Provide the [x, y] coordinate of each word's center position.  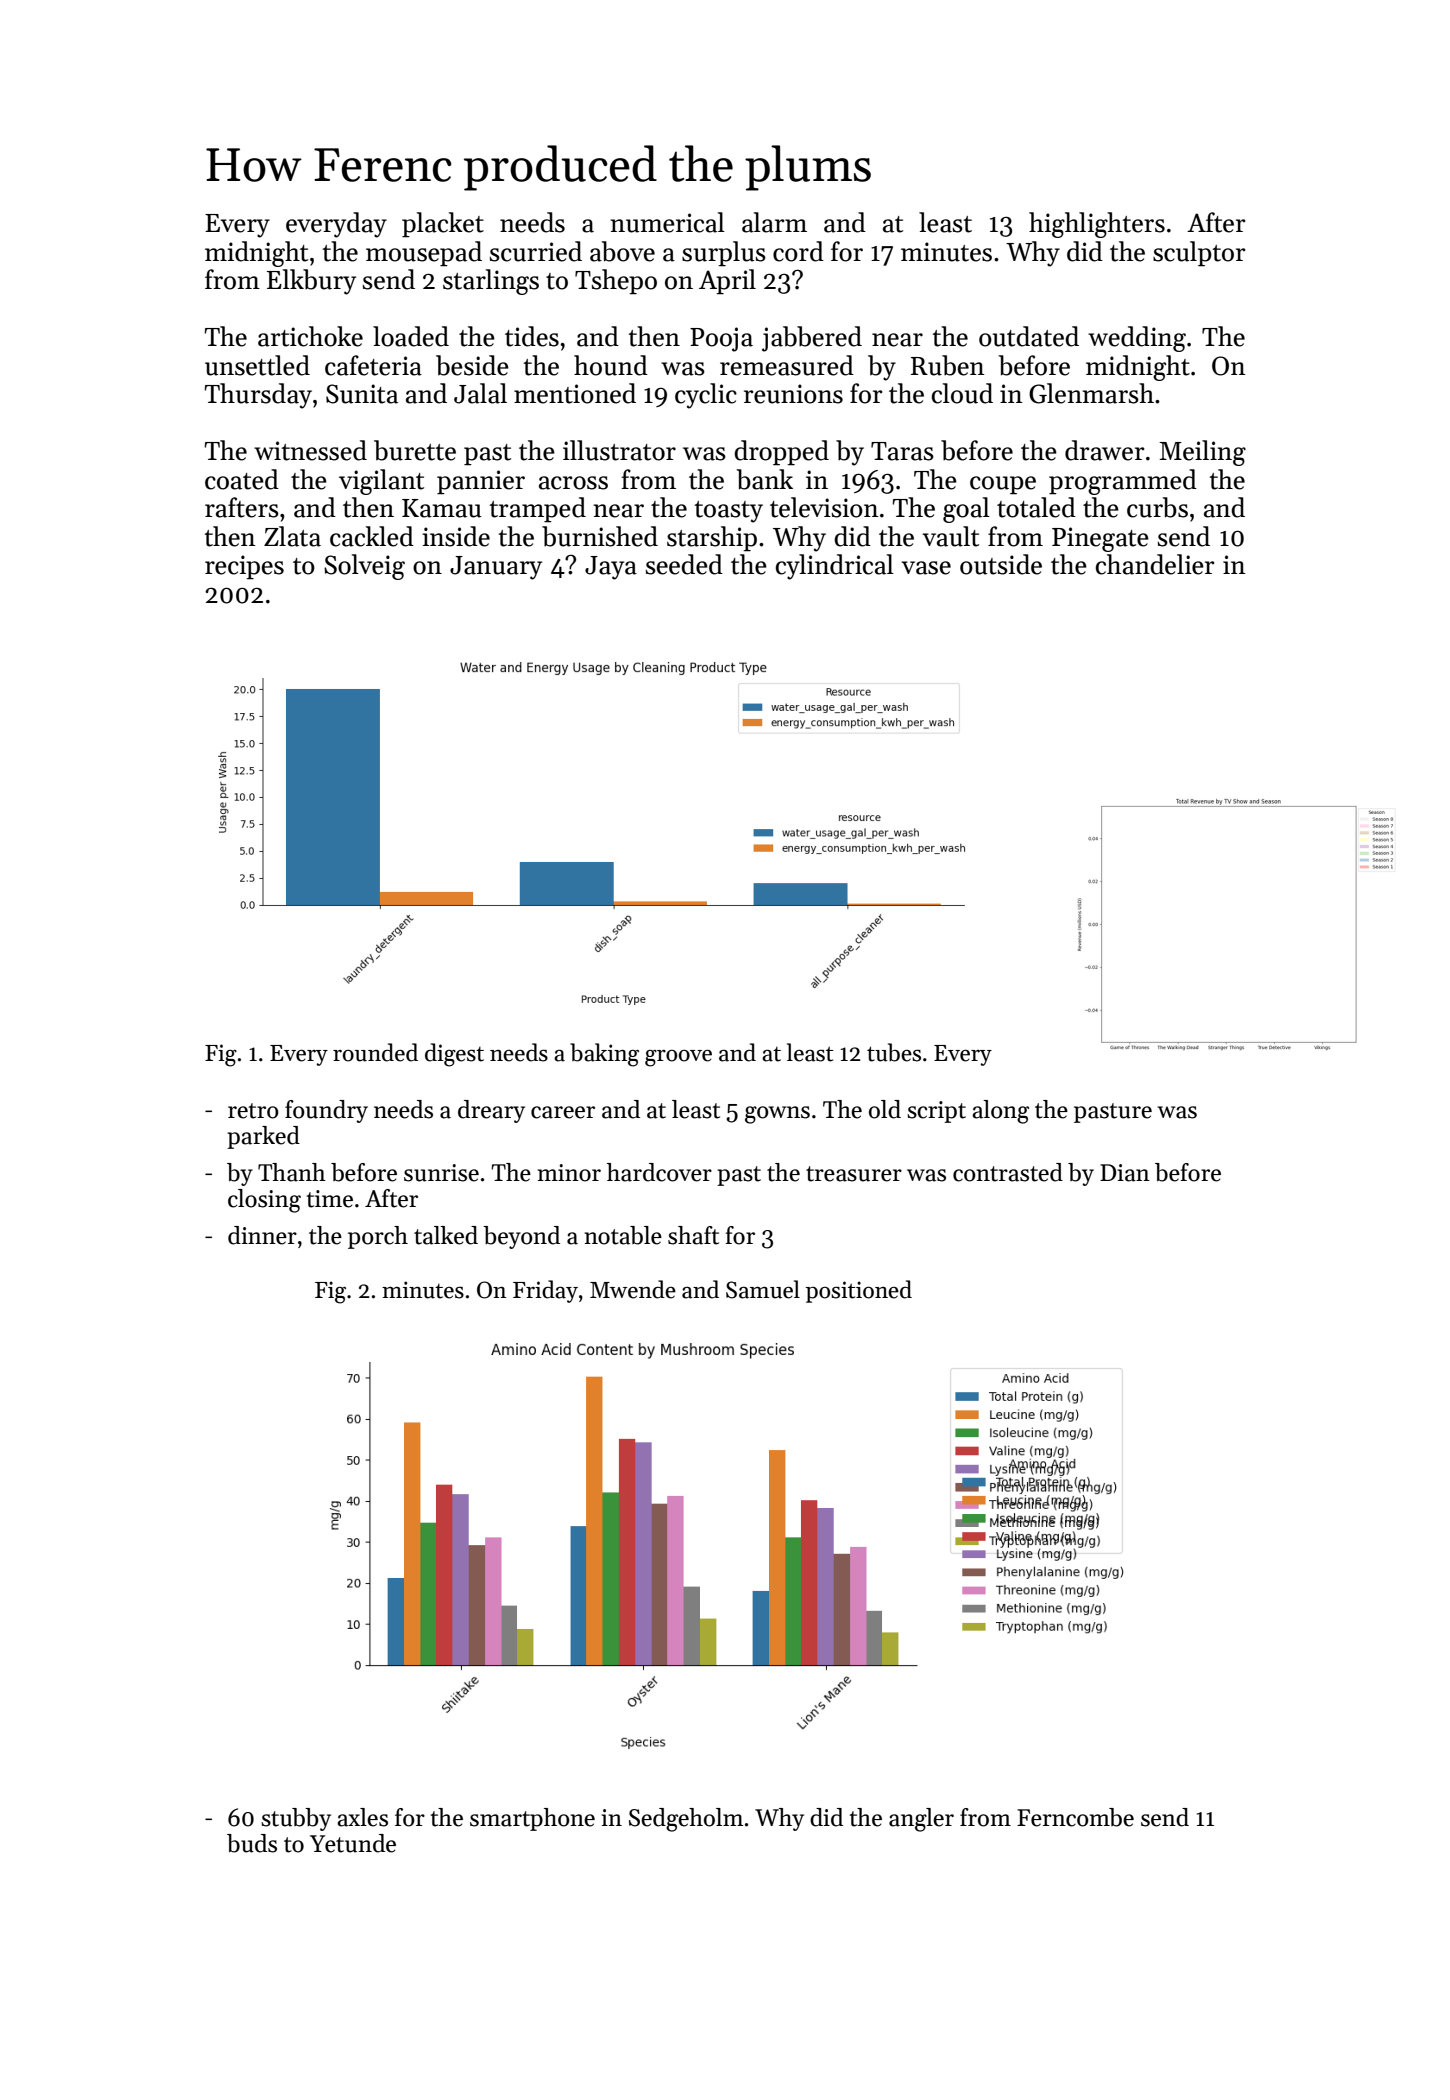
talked [446, 1235]
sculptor [1199, 254]
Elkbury [311, 282]
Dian [1125, 1173]
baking [604, 1055]
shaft [693, 1235]
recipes [244, 567]
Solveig [364, 567]
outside [1001, 564]
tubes [894, 1052]
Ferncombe [1075, 1817]
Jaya [611, 568]
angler [921, 1820]
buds [252, 1843]
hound [611, 365]
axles [362, 1817]
